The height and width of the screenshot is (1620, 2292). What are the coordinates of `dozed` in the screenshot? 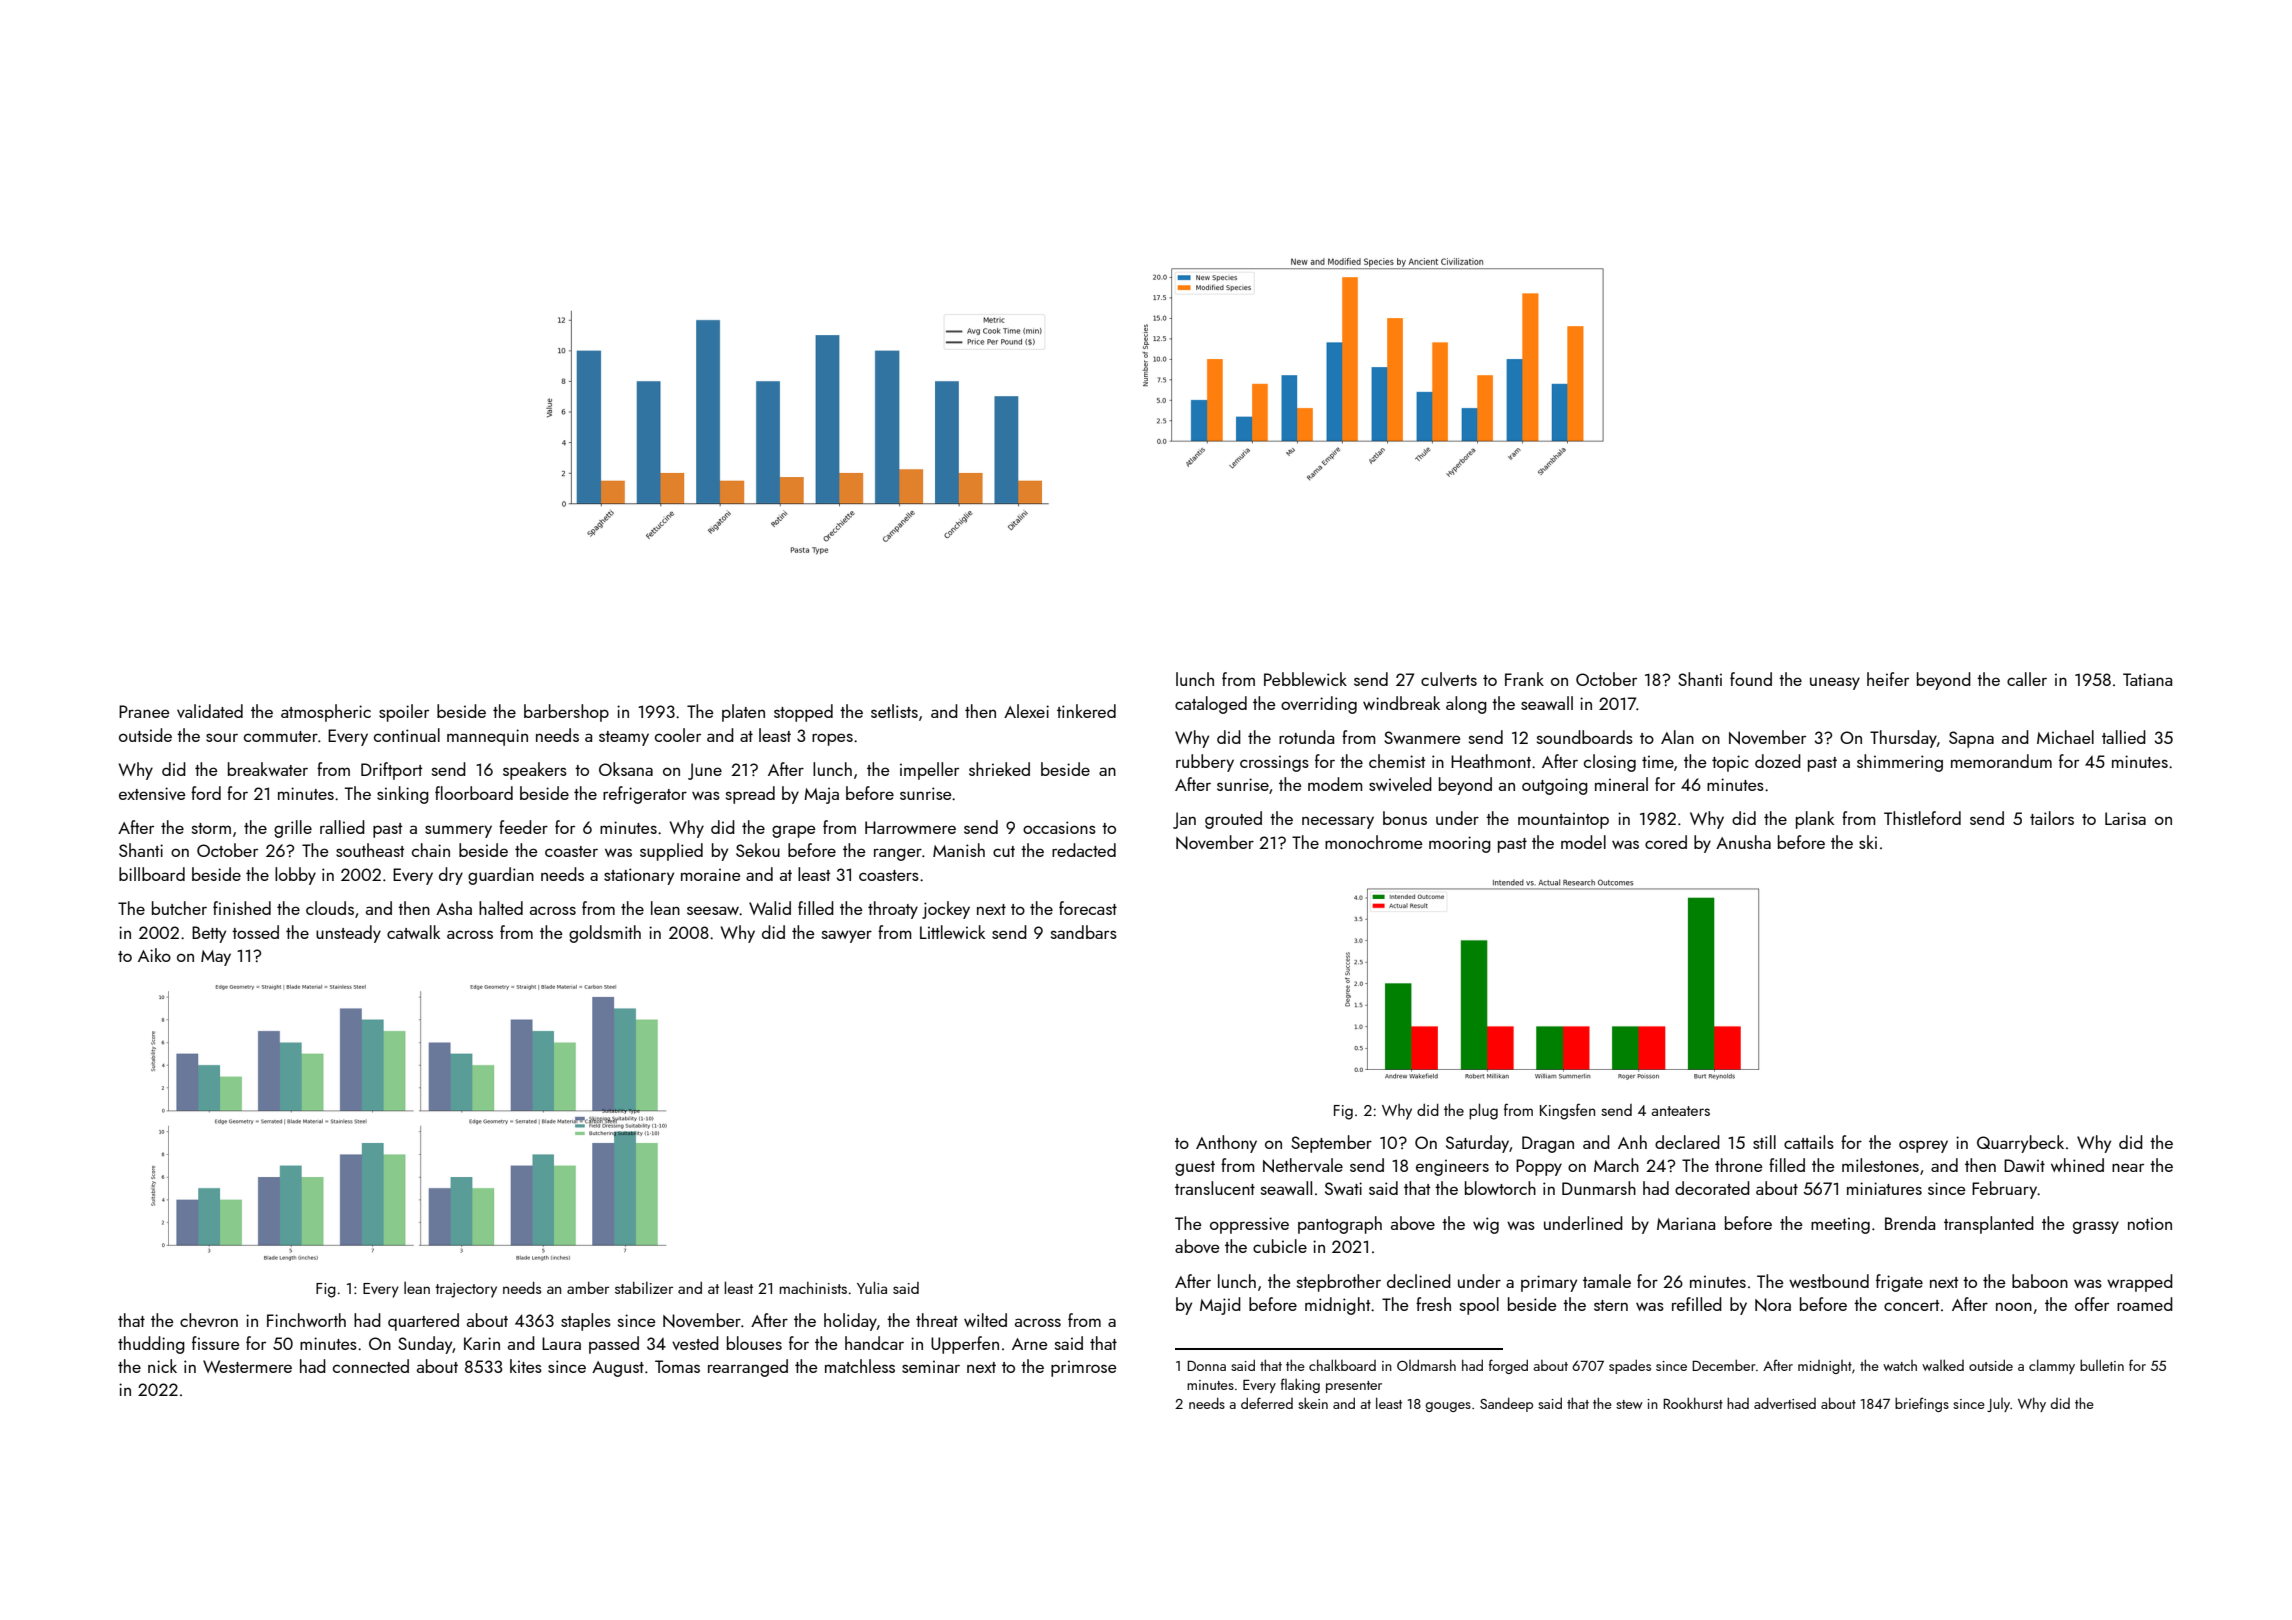 It's located at (1778, 761).
